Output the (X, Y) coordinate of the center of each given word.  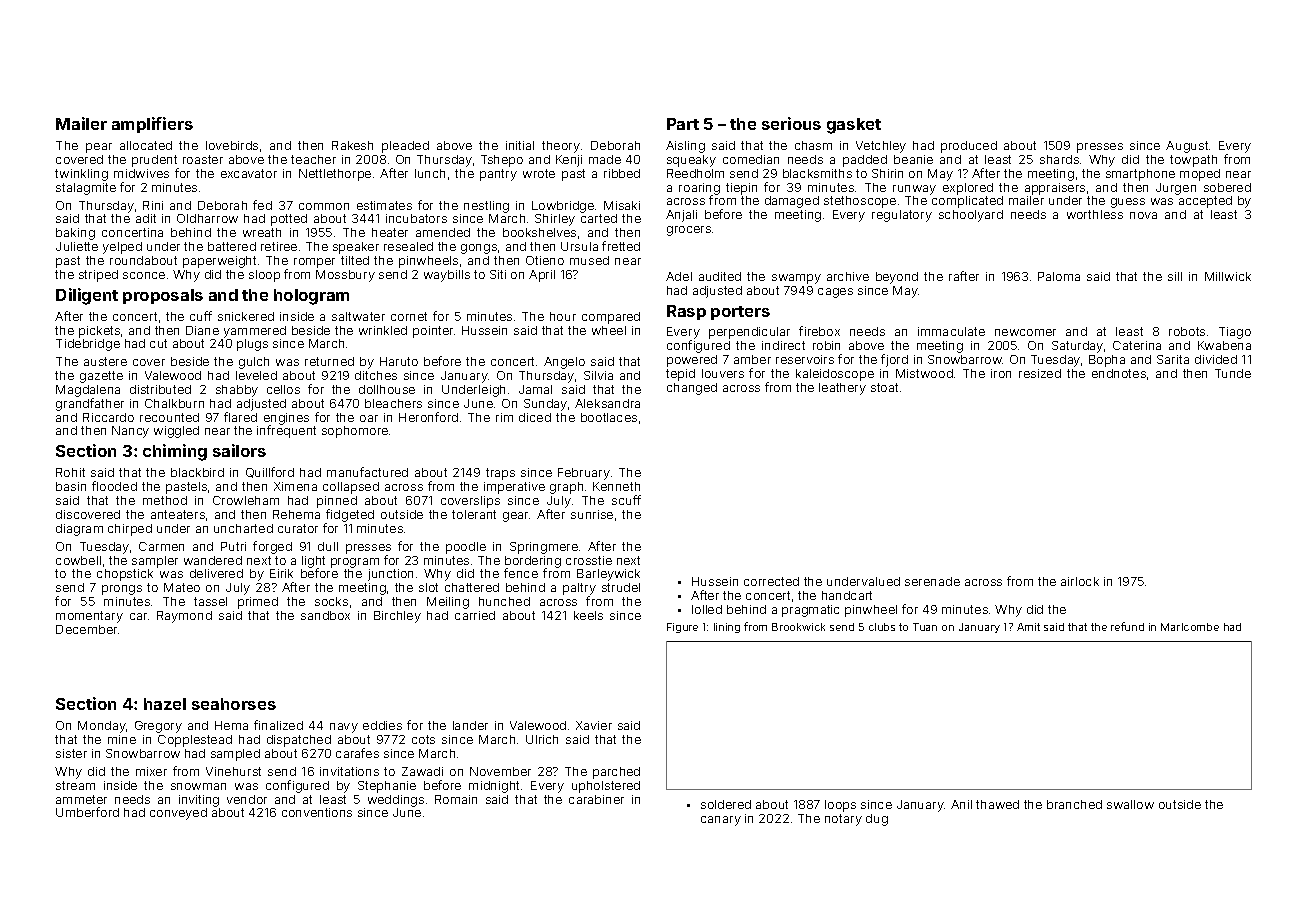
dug (877, 820)
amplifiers (152, 125)
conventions (317, 812)
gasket (854, 126)
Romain (456, 799)
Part (683, 124)
